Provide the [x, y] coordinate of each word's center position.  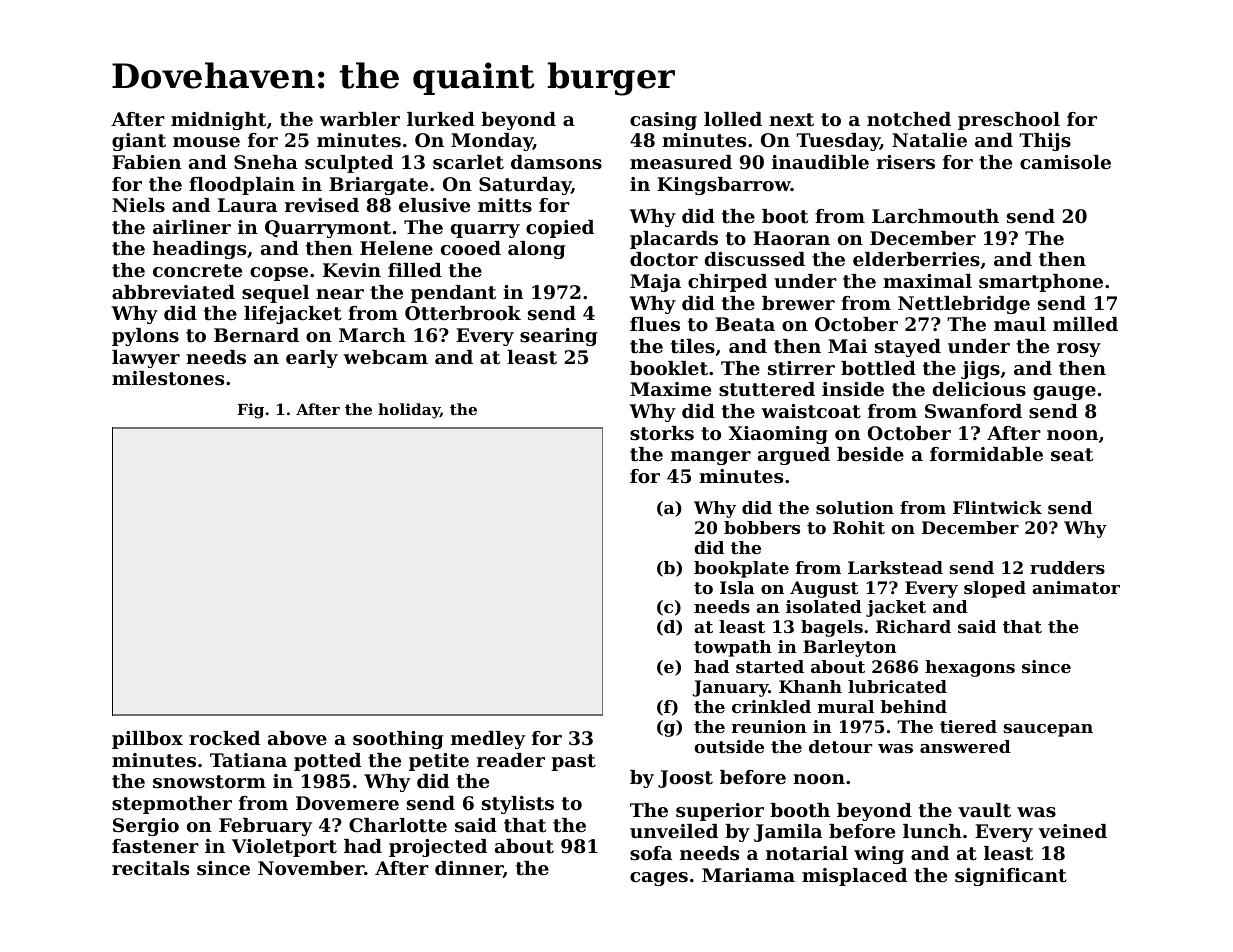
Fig [250, 411]
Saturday [525, 186]
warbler [360, 119]
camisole [1065, 162]
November [311, 868]
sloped [995, 589]
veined [1073, 831]
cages [659, 879]
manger [711, 458]
